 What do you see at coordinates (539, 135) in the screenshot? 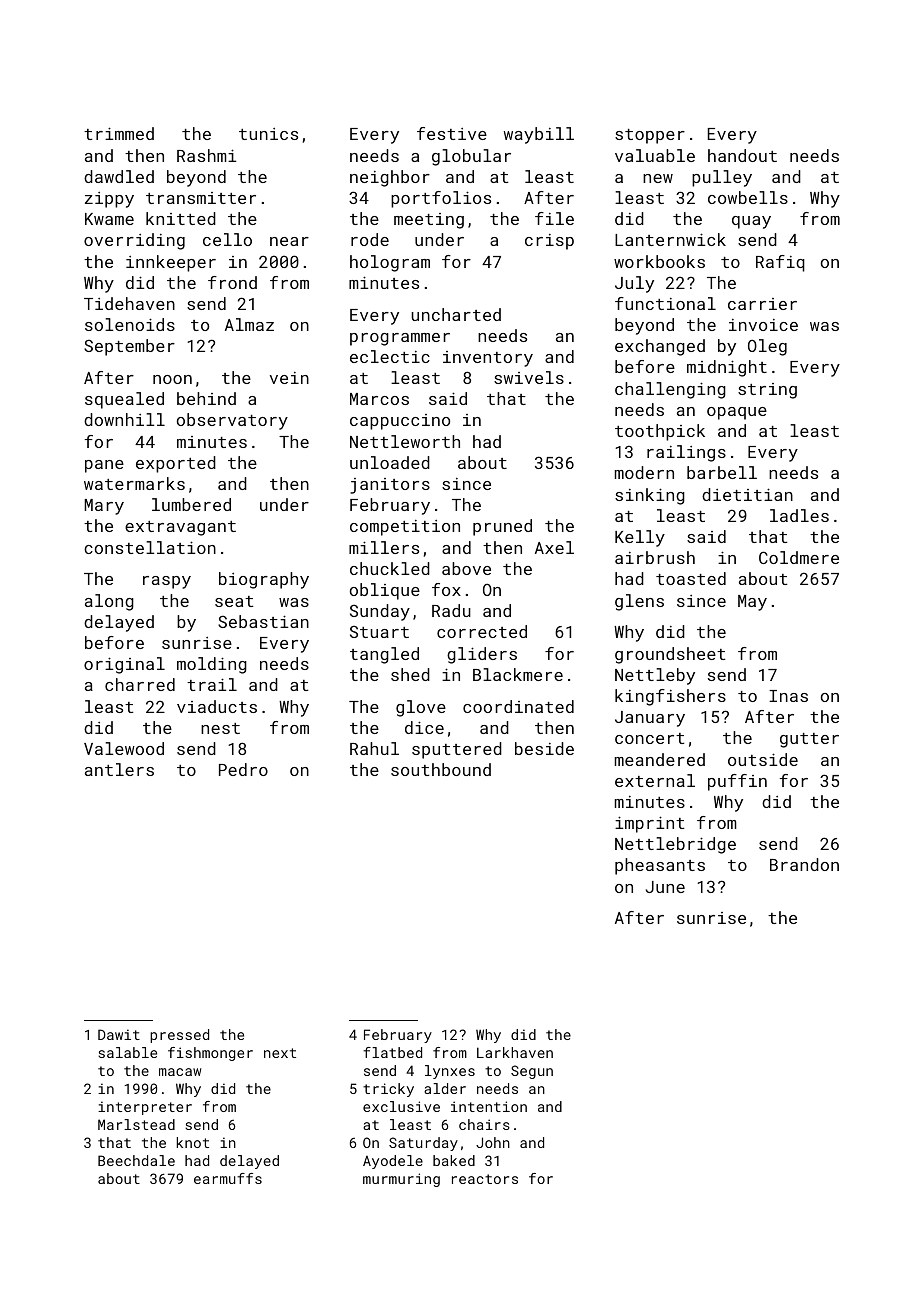
I see `waybill` at bounding box center [539, 135].
